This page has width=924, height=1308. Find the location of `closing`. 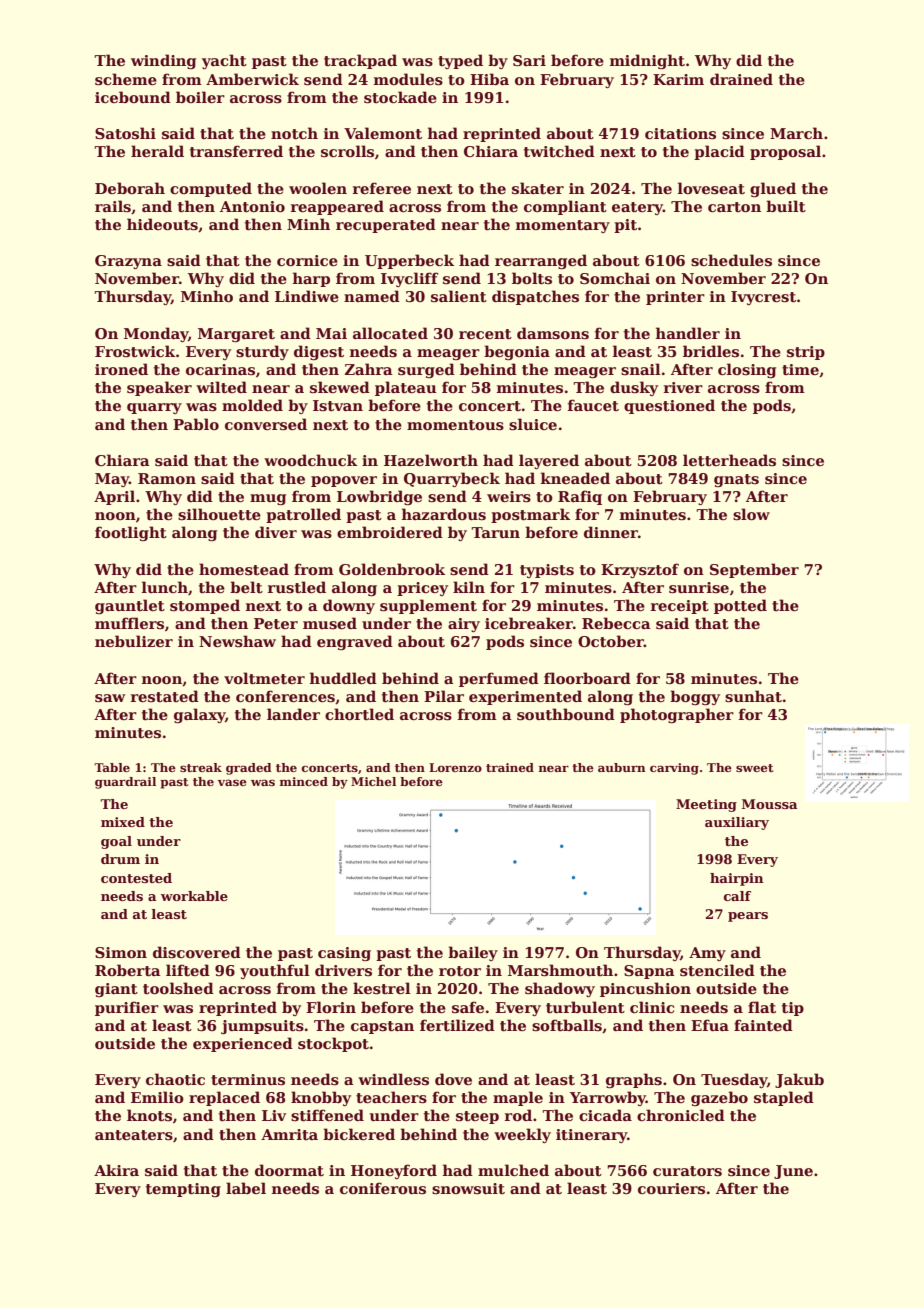

closing is located at coordinates (747, 370).
